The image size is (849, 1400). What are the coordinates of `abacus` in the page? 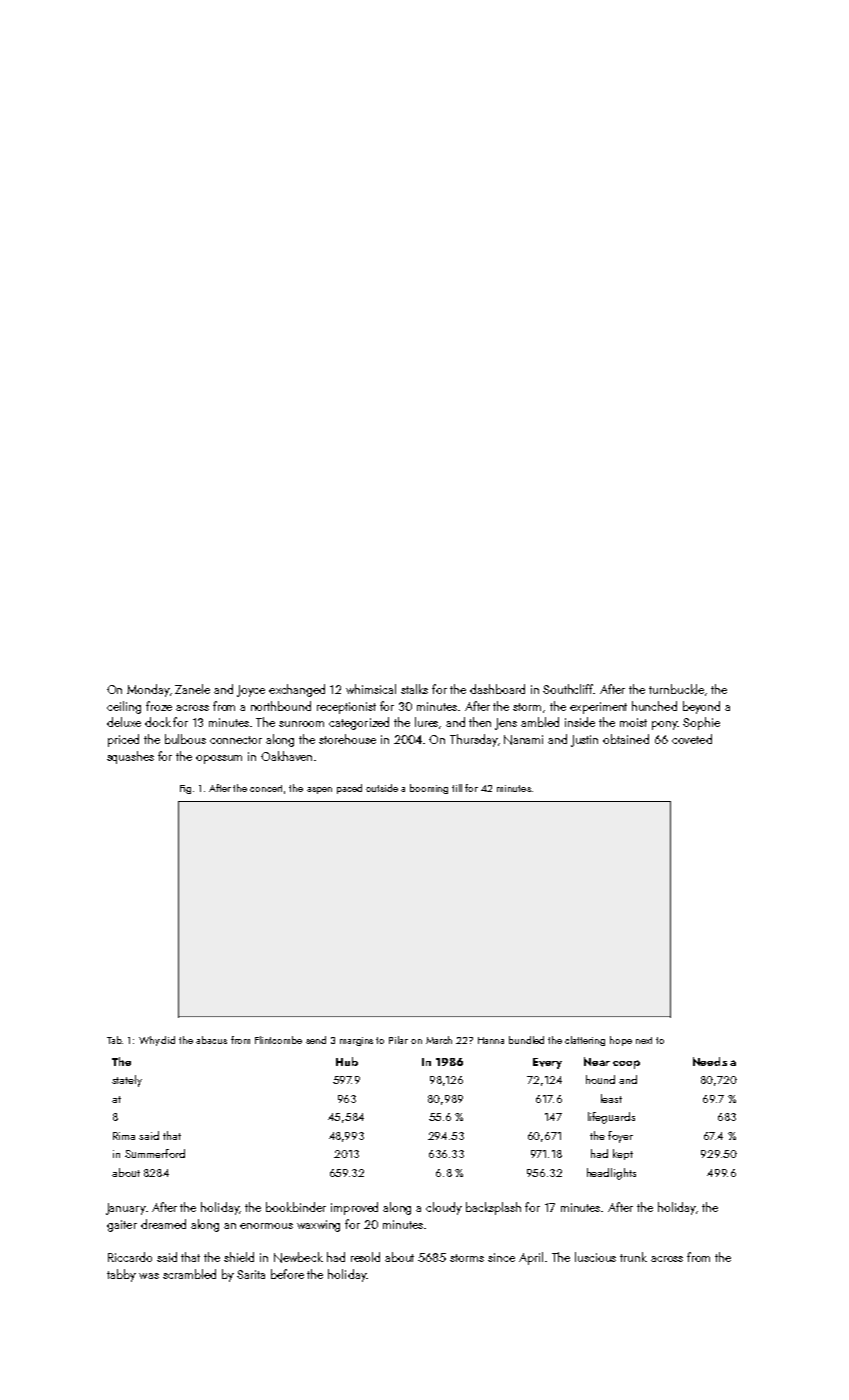 It's located at (211, 1040).
